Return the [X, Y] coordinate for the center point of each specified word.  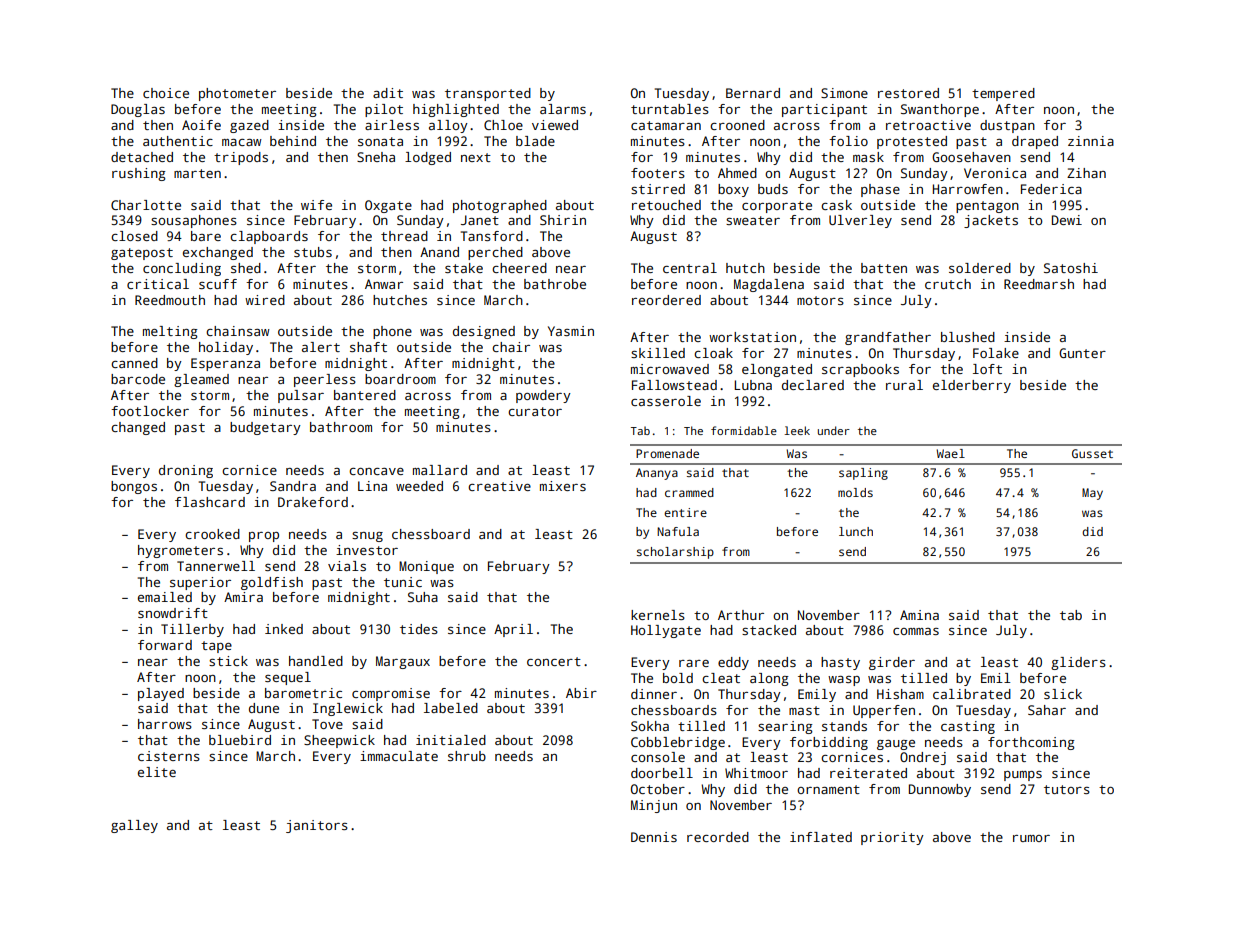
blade [535, 141]
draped [1035, 142]
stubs [313, 252]
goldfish [272, 583]
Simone [844, 93]
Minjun [654, 806]
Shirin [563, 220]
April [513, 630]
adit [388, 93]
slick [1063, 694]
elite [157, 772]
